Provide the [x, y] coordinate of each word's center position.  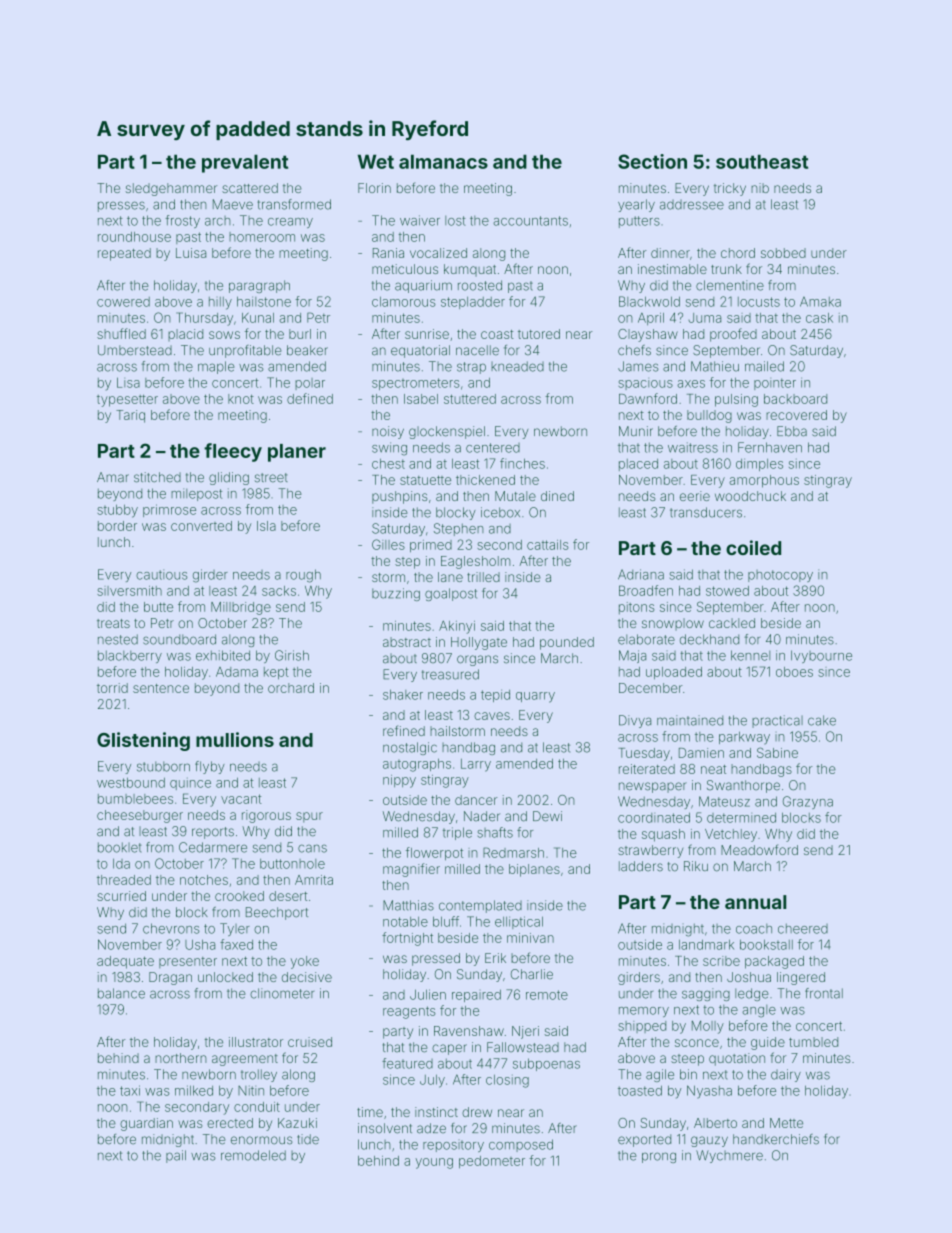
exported [644, 1140]
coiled [753, 547]
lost [455, 221]
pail [176, 1156]
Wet [376, 161]
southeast [762, 161]
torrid [112, 688]
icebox [500, 512]
